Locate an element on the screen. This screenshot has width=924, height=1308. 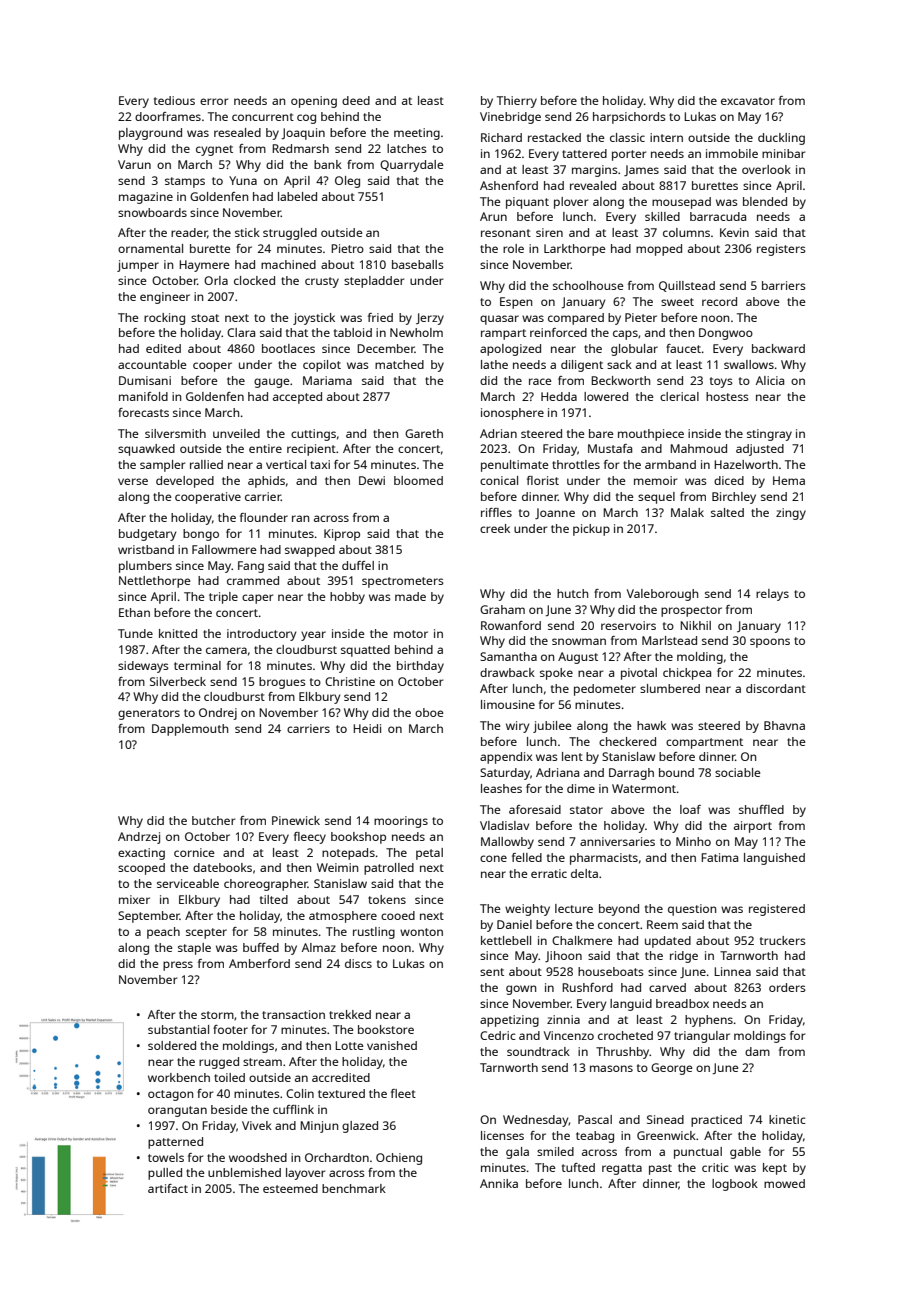
James is located at coordinates (641, 170).
